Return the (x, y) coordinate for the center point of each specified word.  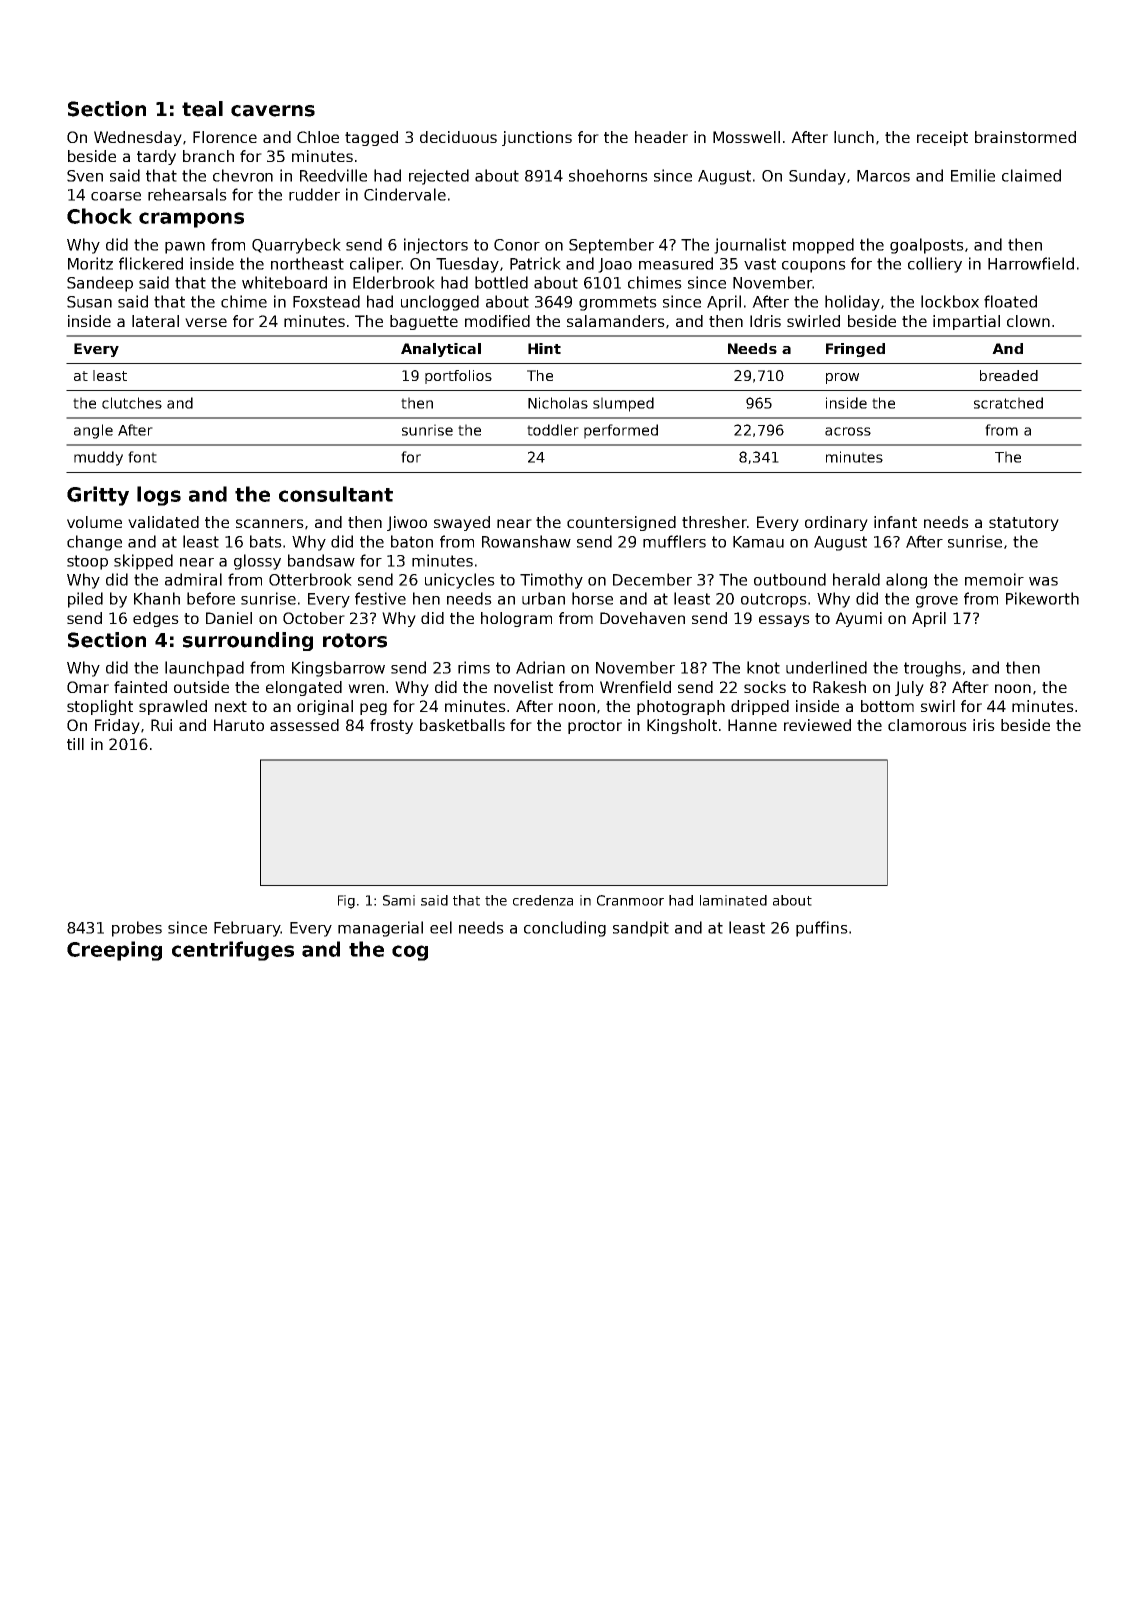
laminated (733, 900)
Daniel (229, 618)
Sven (85, 176)
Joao (615, 265)
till (75, 744)
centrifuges (233, 951)
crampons (191, 220)
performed (621, 431)
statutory (1024, 524)
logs (159, 496)
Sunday (817, 177)
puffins (822, 929)
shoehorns (608, 175)
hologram (516, 619)
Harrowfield (1031, 263)
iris (984, 725)
